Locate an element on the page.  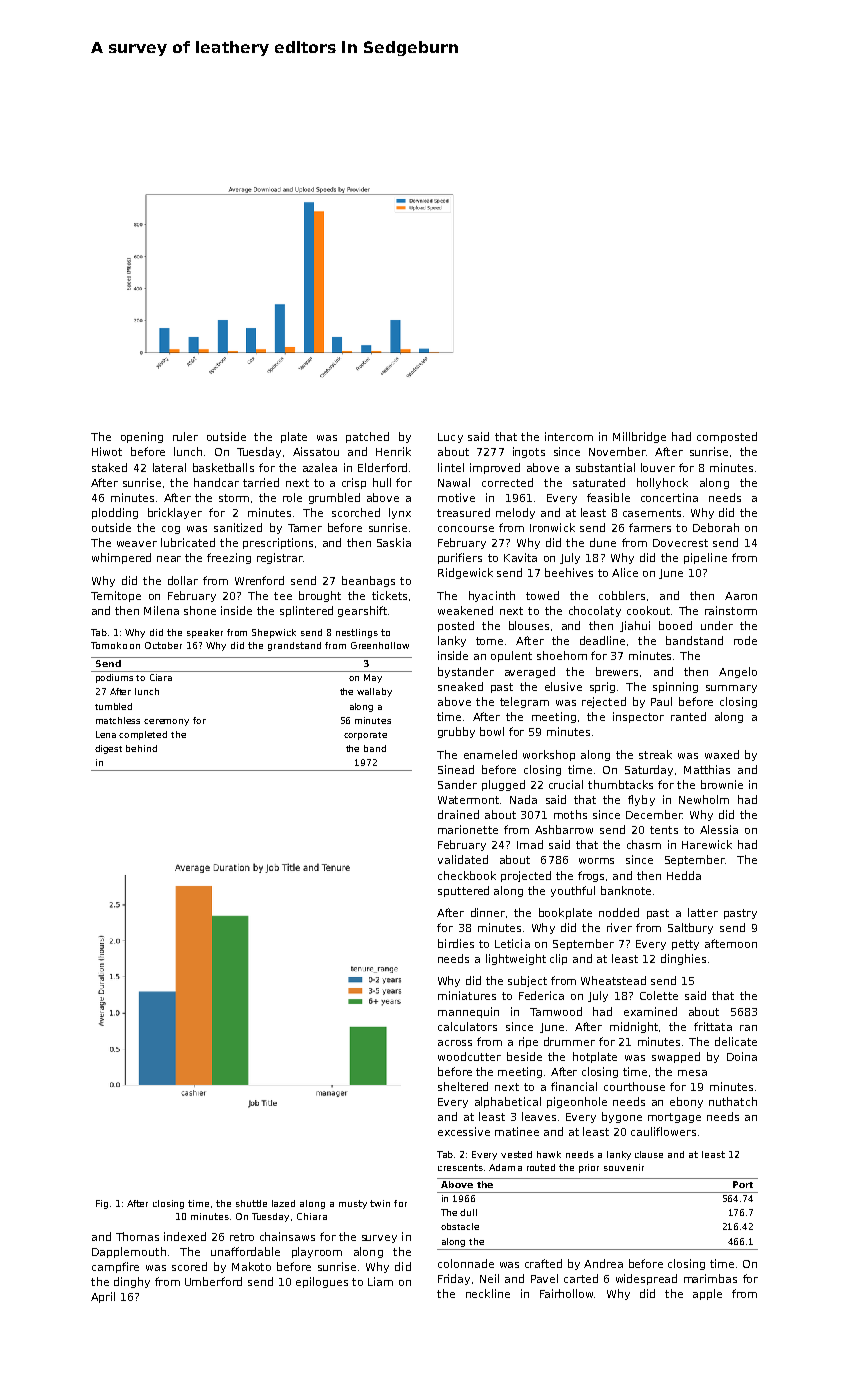
Doina is located at coordinates (742, 1056).
